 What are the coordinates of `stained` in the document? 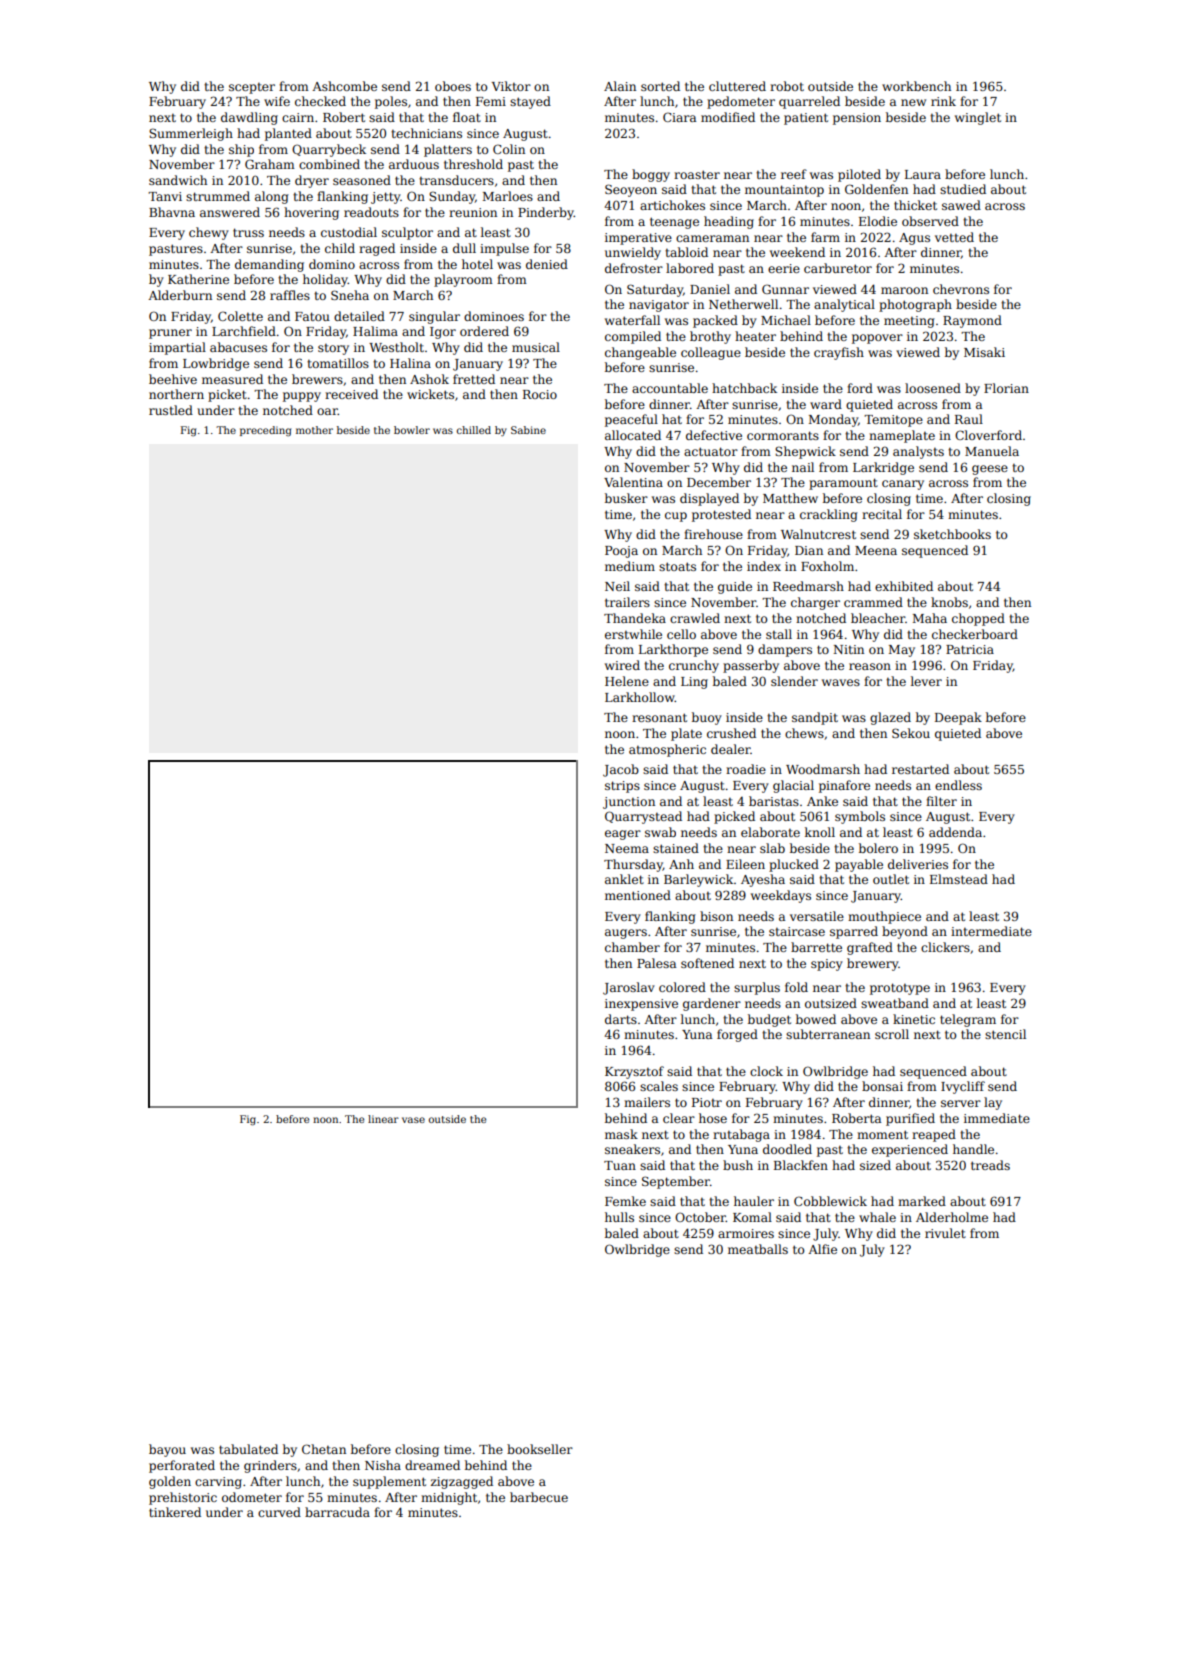 It's located at (676, 848).
